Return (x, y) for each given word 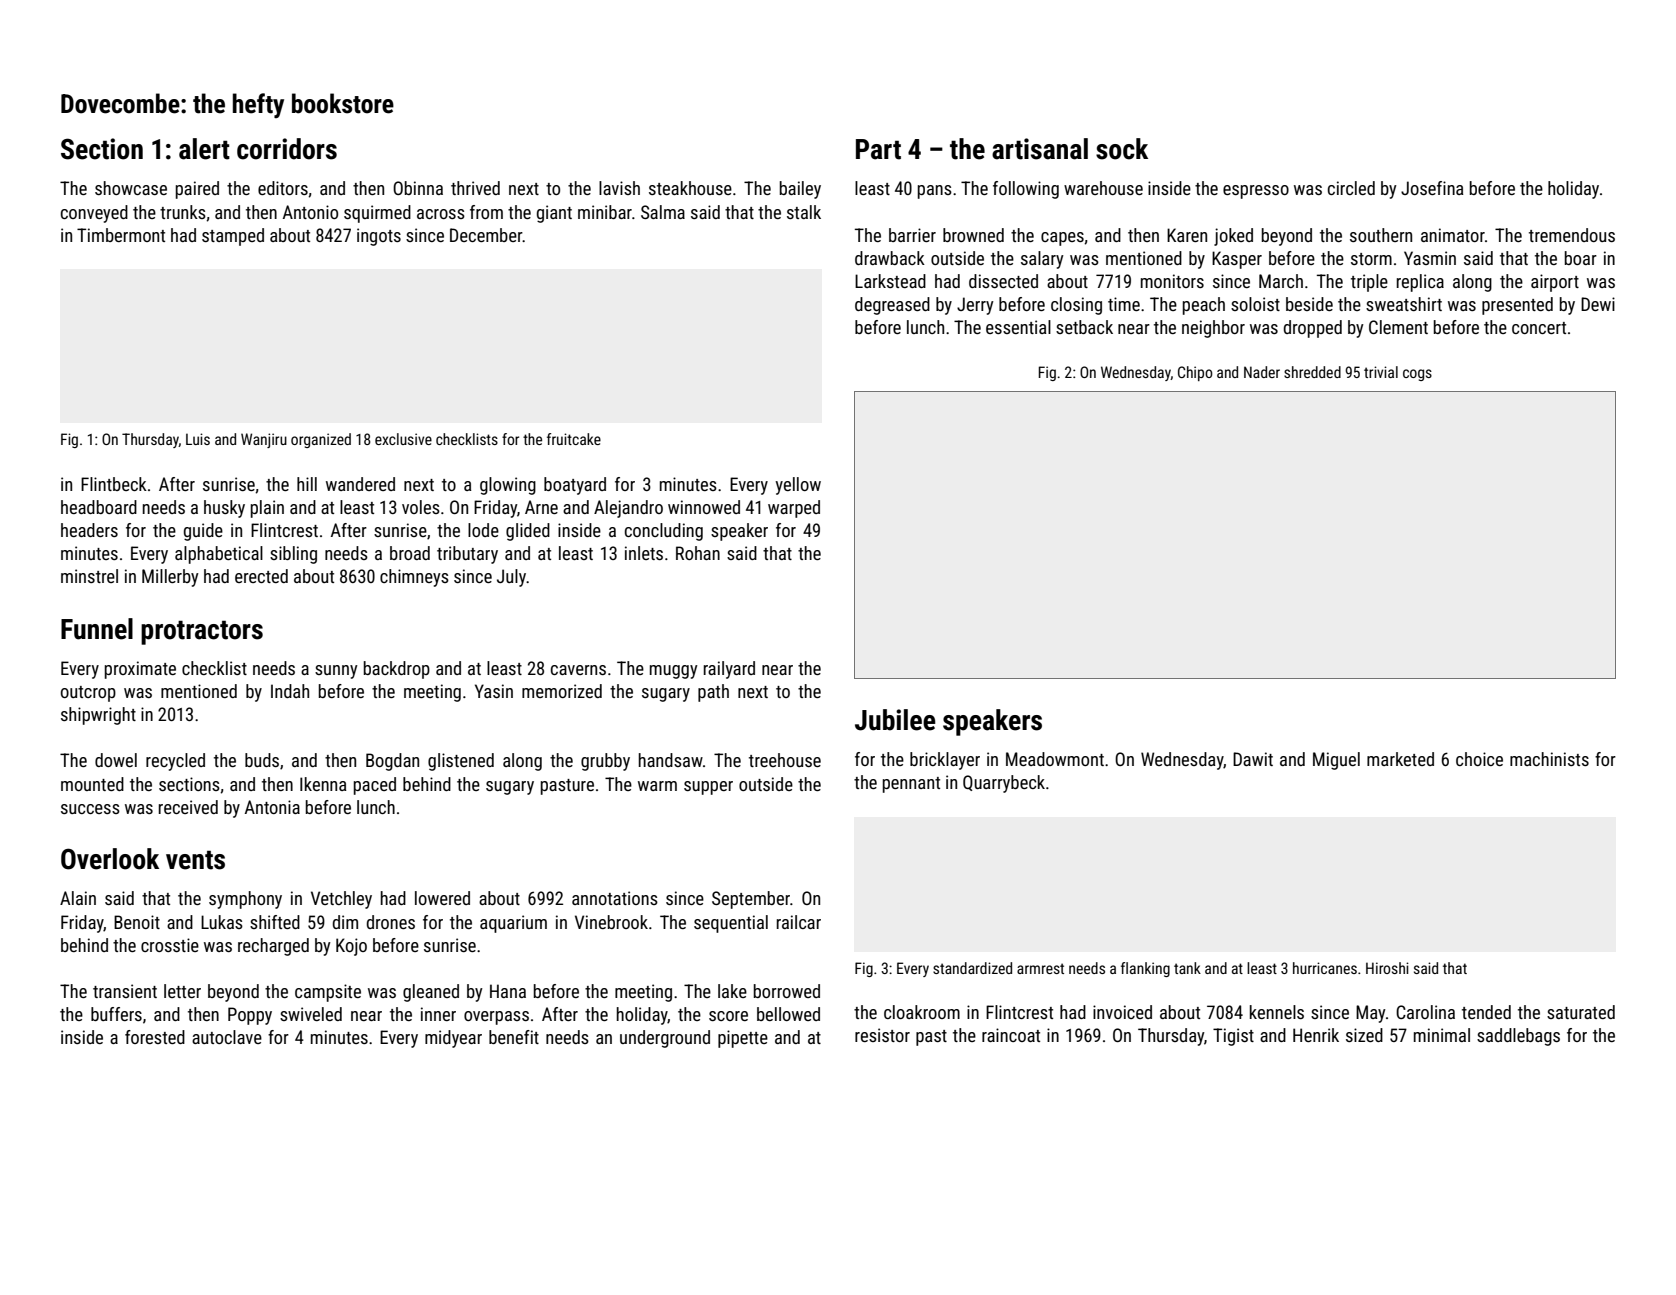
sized (1364, 1035)
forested (155, 1037)
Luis (198, 439)
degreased (892, 306)
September (751, 900)
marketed (1400, 759)
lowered (442, 898)
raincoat (1011, 1035)
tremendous (1572, 235)
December (486, 235)
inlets (644, 553)
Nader (1262, 372)
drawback (890, 258)
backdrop (397, 670)
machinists (1549, 759)
